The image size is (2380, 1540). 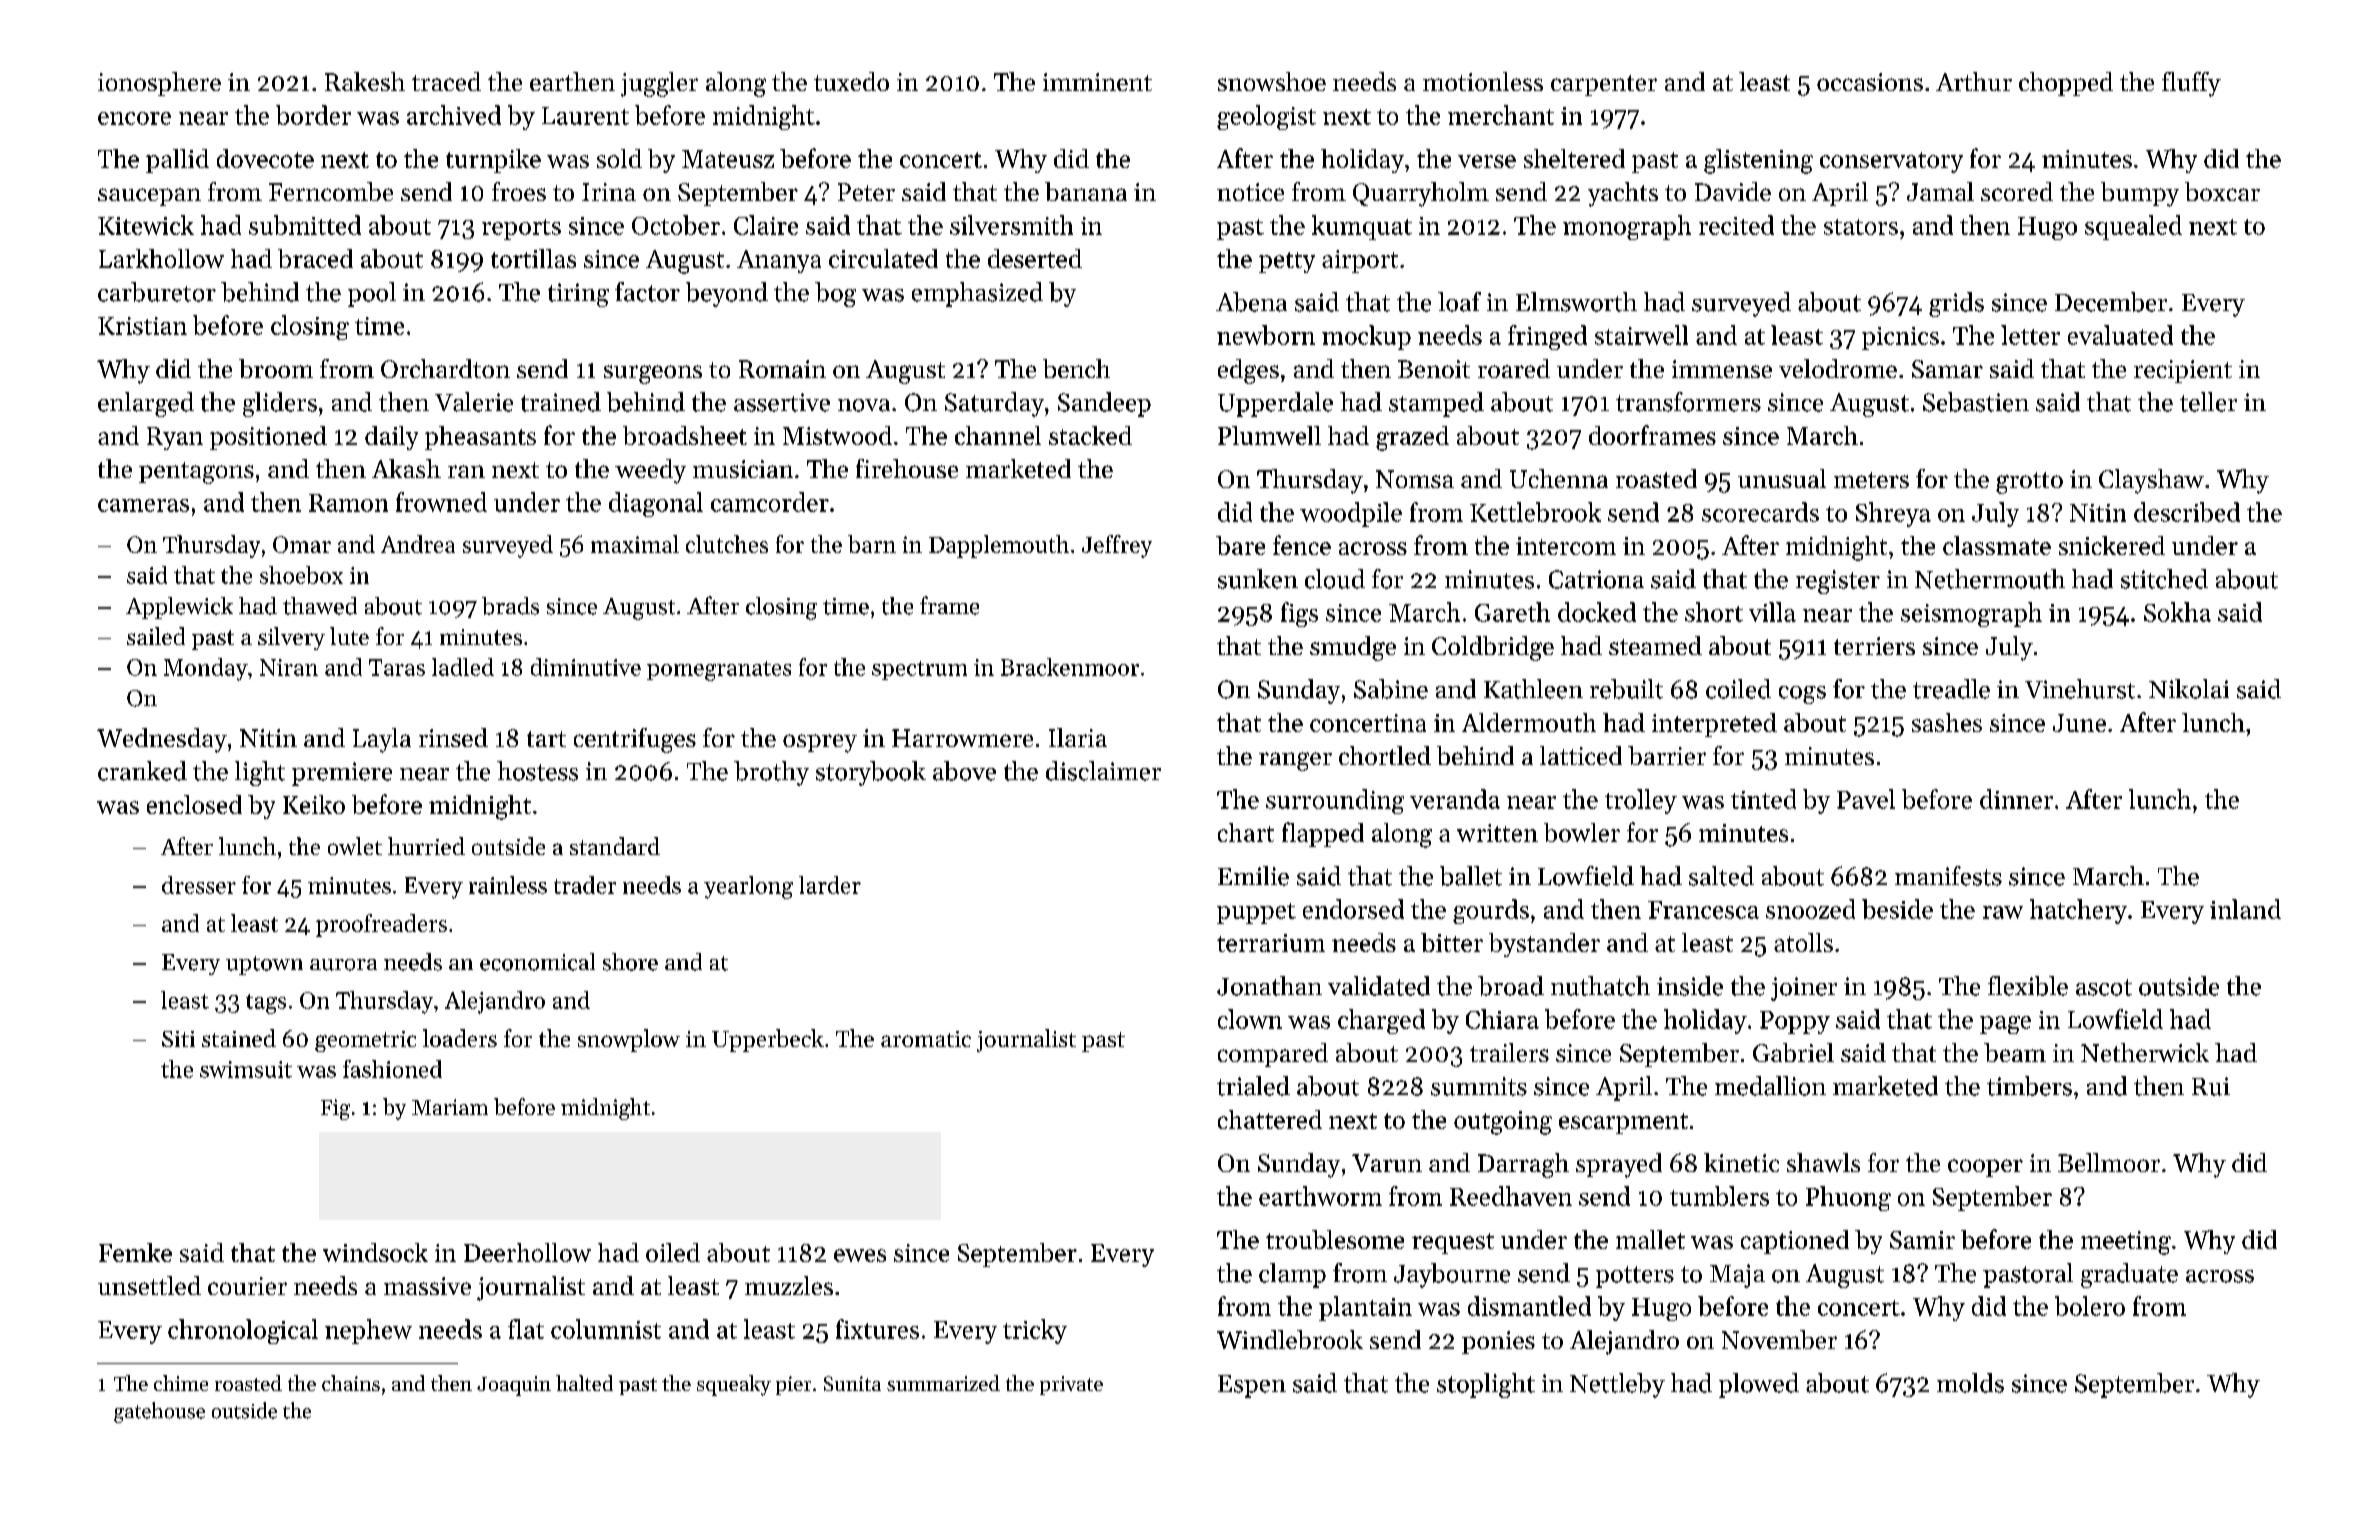 What do you see at coordinates (196, 473) in the image?
I see `pentagons` at bounding box center [196, 473].
